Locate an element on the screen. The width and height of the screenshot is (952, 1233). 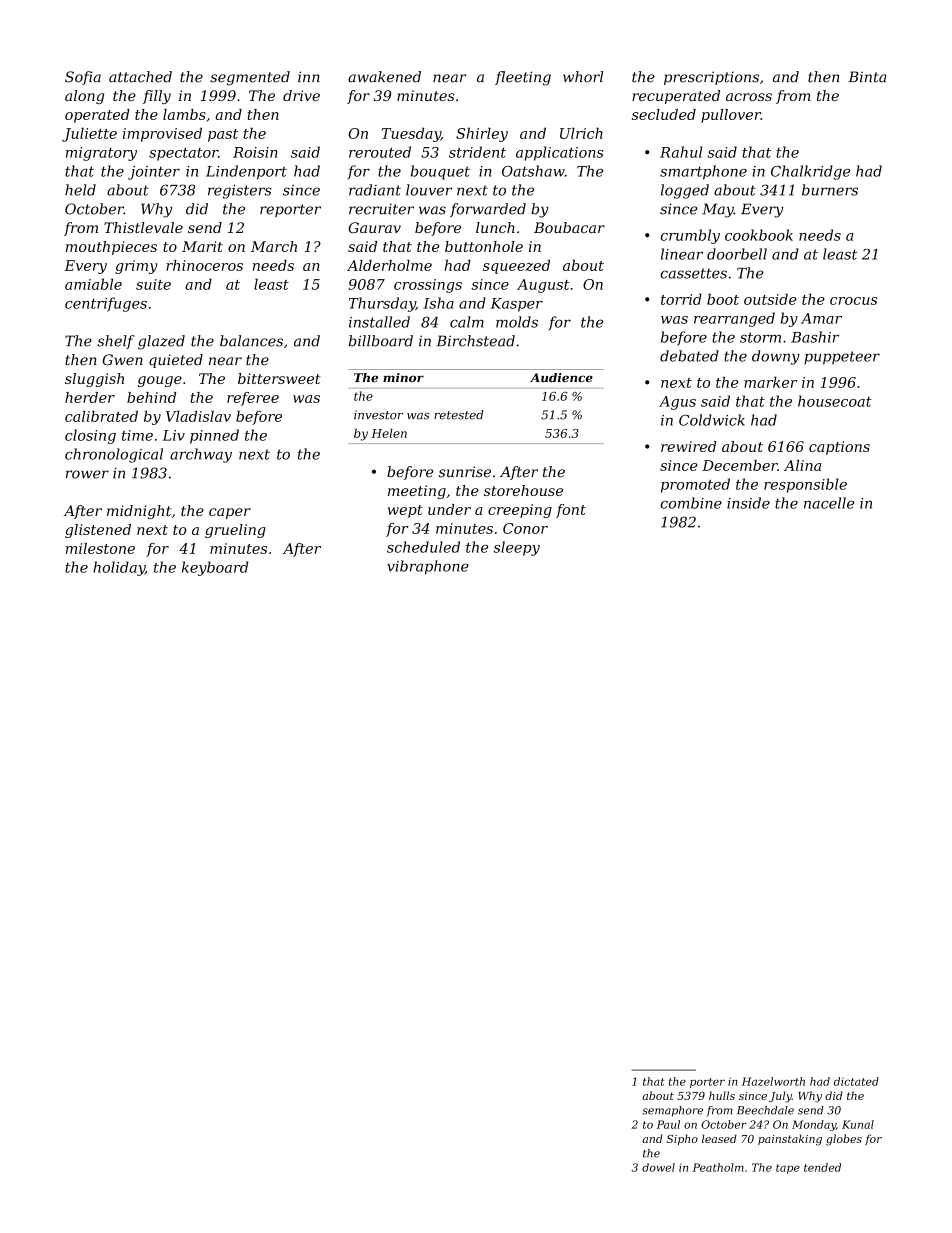
rerouted is located at coordinates (380, 152).
